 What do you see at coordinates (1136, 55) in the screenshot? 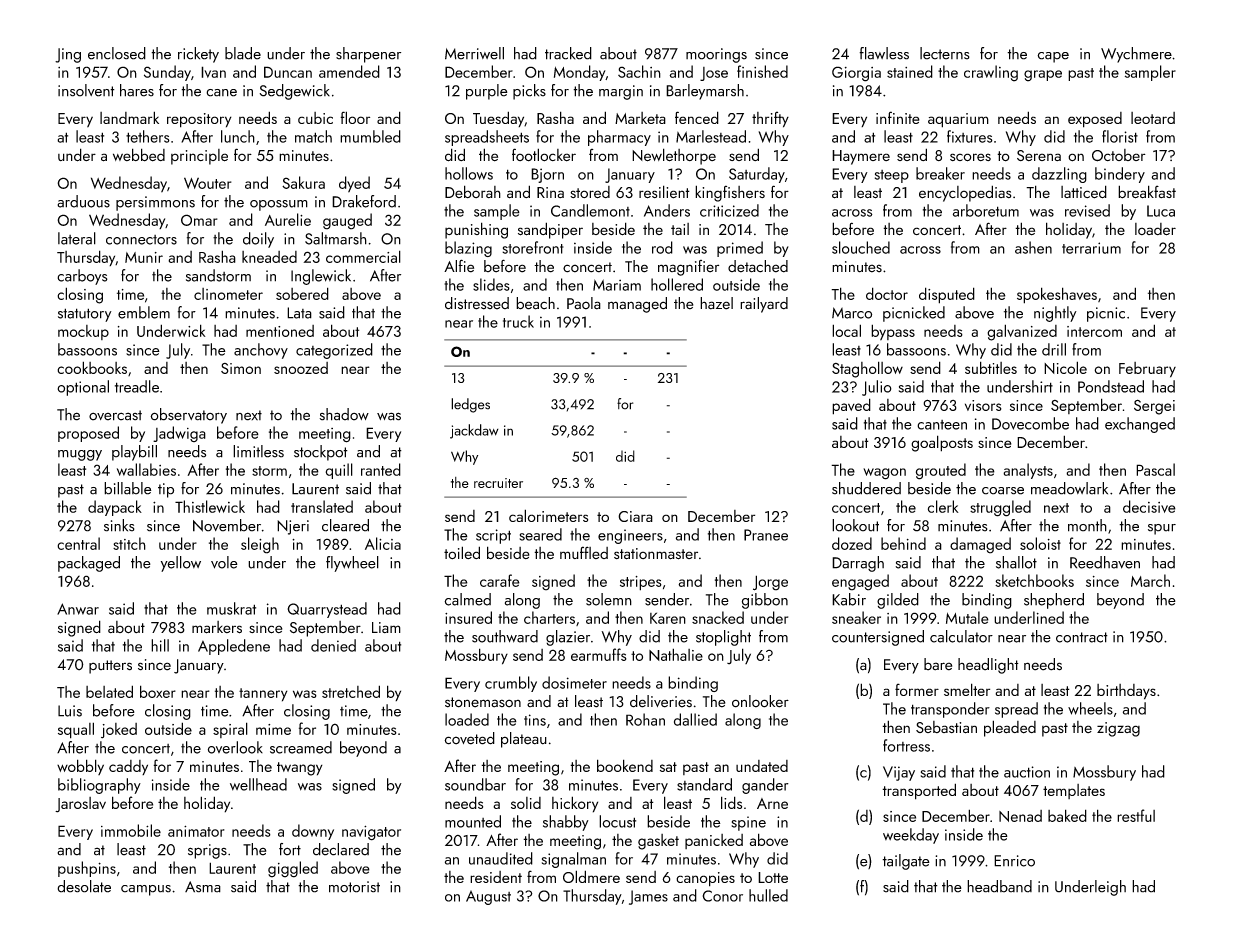
I see `Wychmere` at bounding box center [1136, 55].
